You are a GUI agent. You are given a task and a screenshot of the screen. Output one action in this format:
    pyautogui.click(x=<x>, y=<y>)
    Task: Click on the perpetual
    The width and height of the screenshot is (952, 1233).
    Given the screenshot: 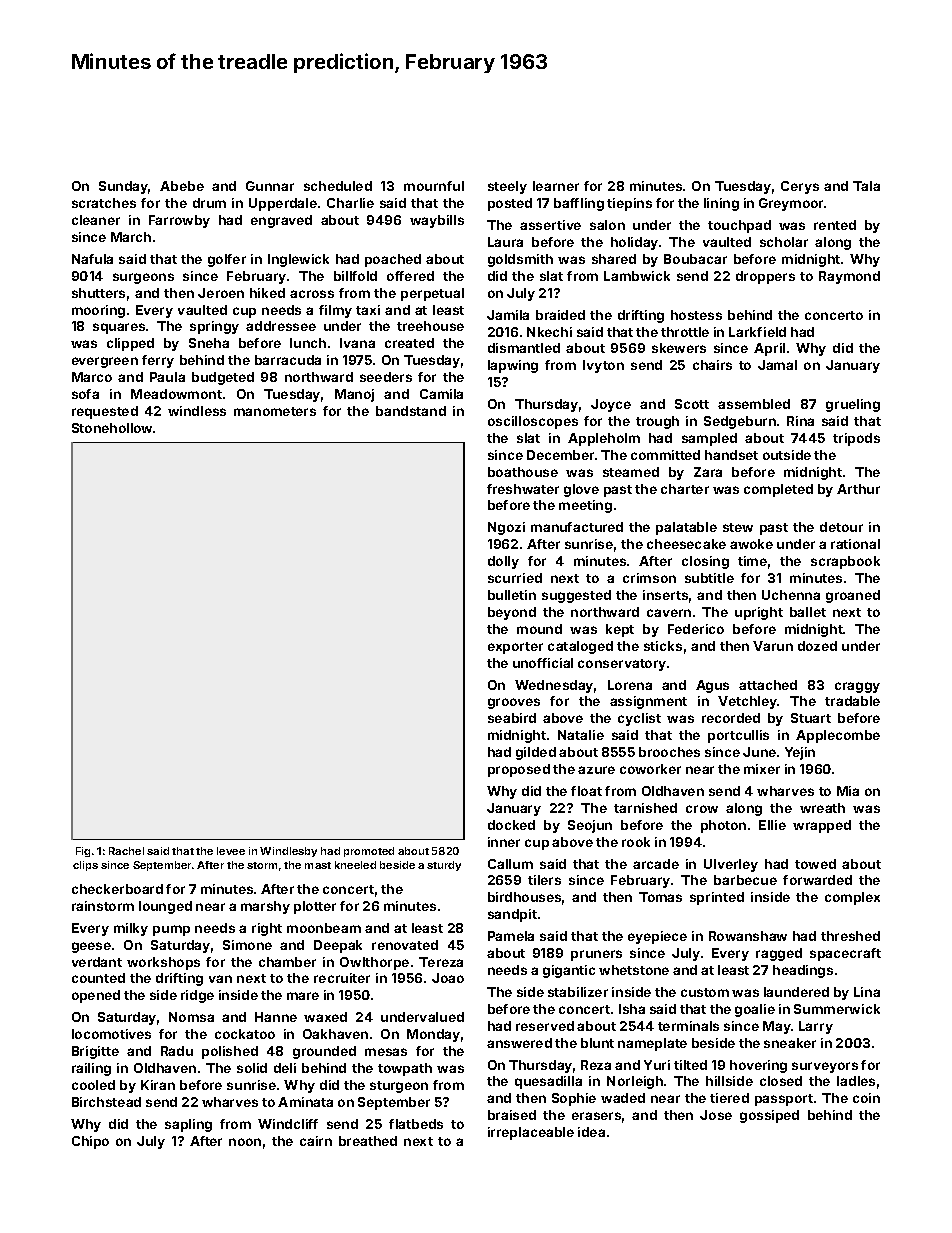 What is the action you would take?
    pyautogui.click(x=432, y=294)
